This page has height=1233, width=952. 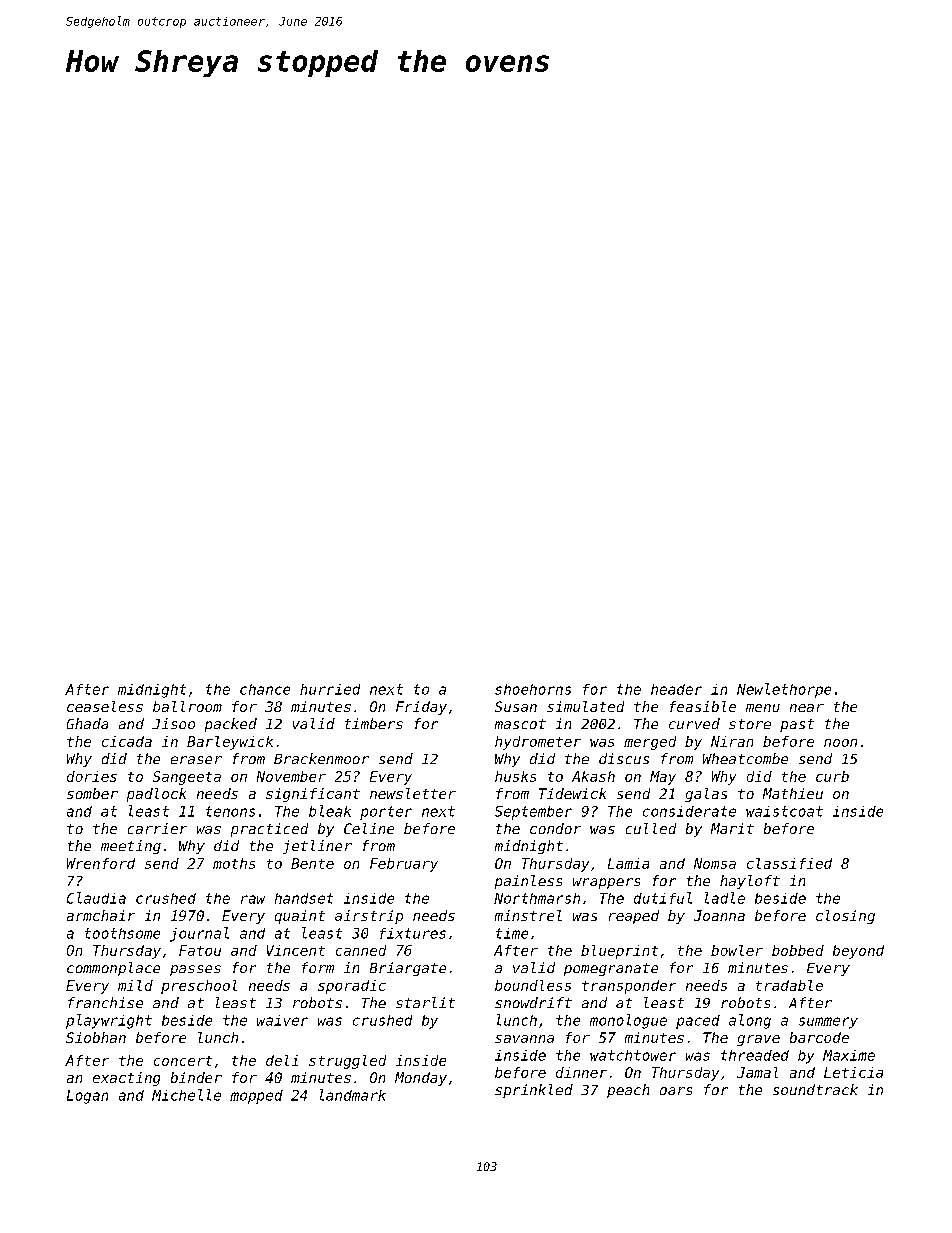 What do you see at coordinates (845, 917) in the page?
I see `closing` at bounding box center [845, 917].
